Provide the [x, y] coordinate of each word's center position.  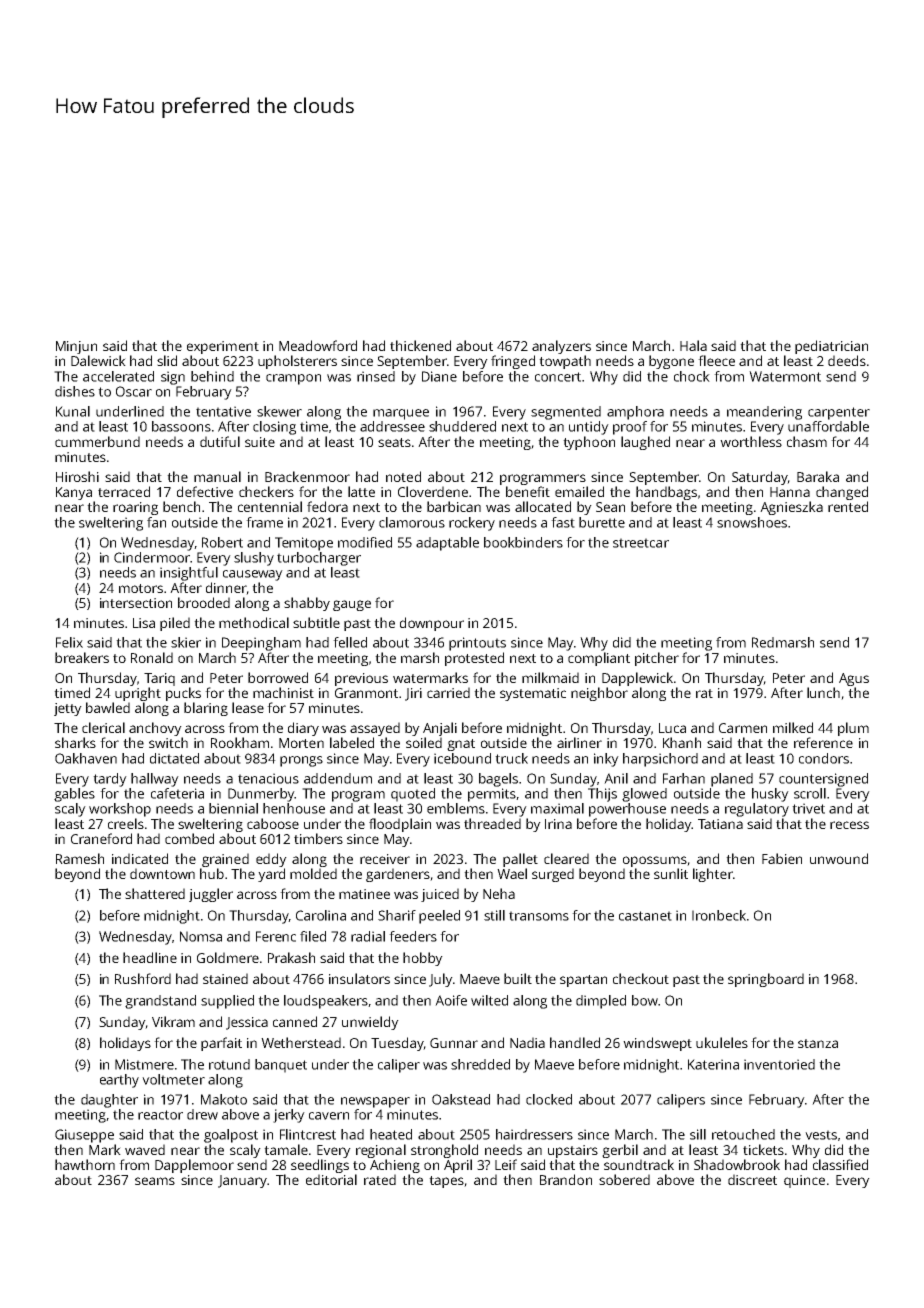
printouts [477, 644]
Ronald [152, 657]
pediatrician [831, 347]
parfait [221, 1044]
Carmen [743, 728]
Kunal [73, 411]
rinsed [376, 376]
